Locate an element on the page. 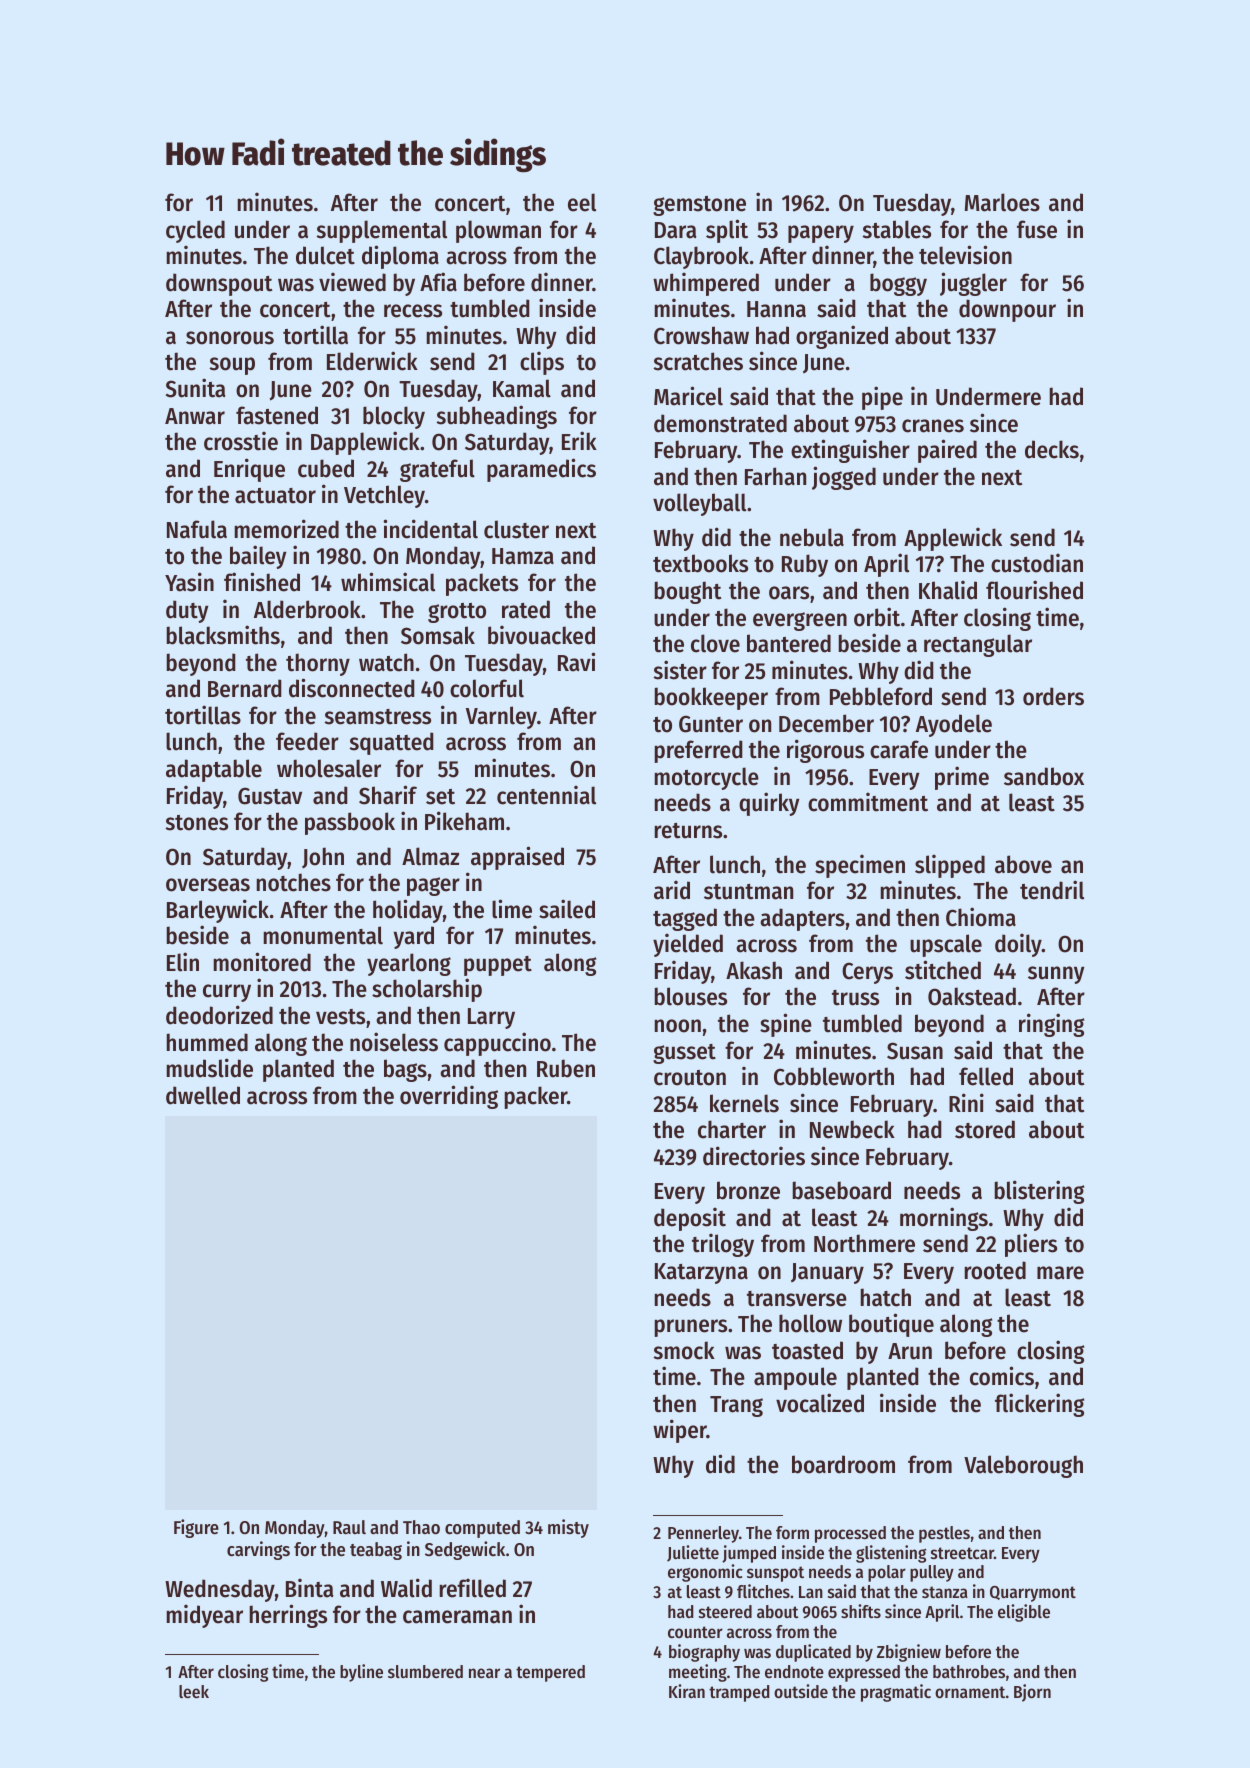  stones is located at coordinates (197, 823).
